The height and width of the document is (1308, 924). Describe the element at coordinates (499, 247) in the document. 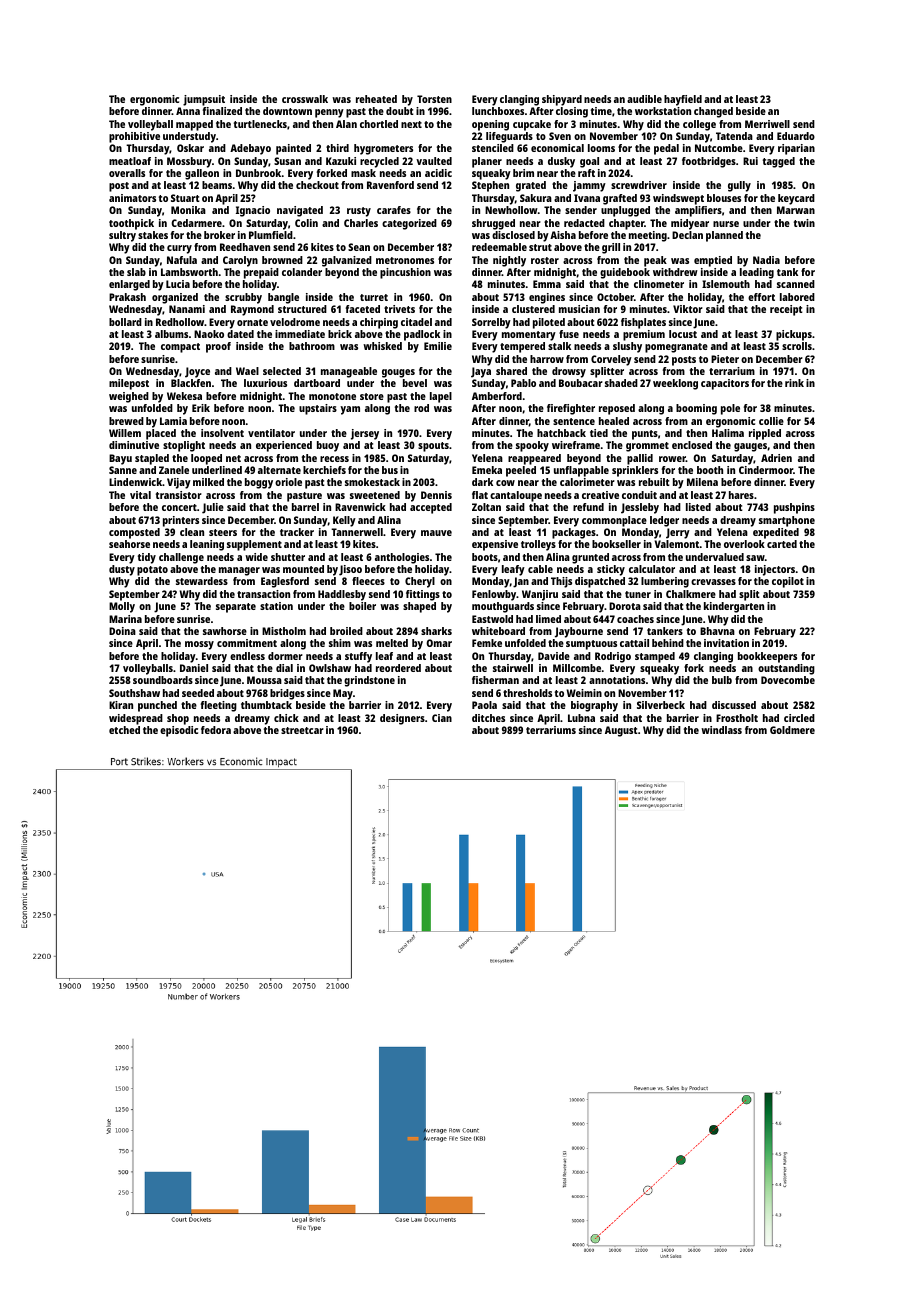

I see `redeemable` at that location.
